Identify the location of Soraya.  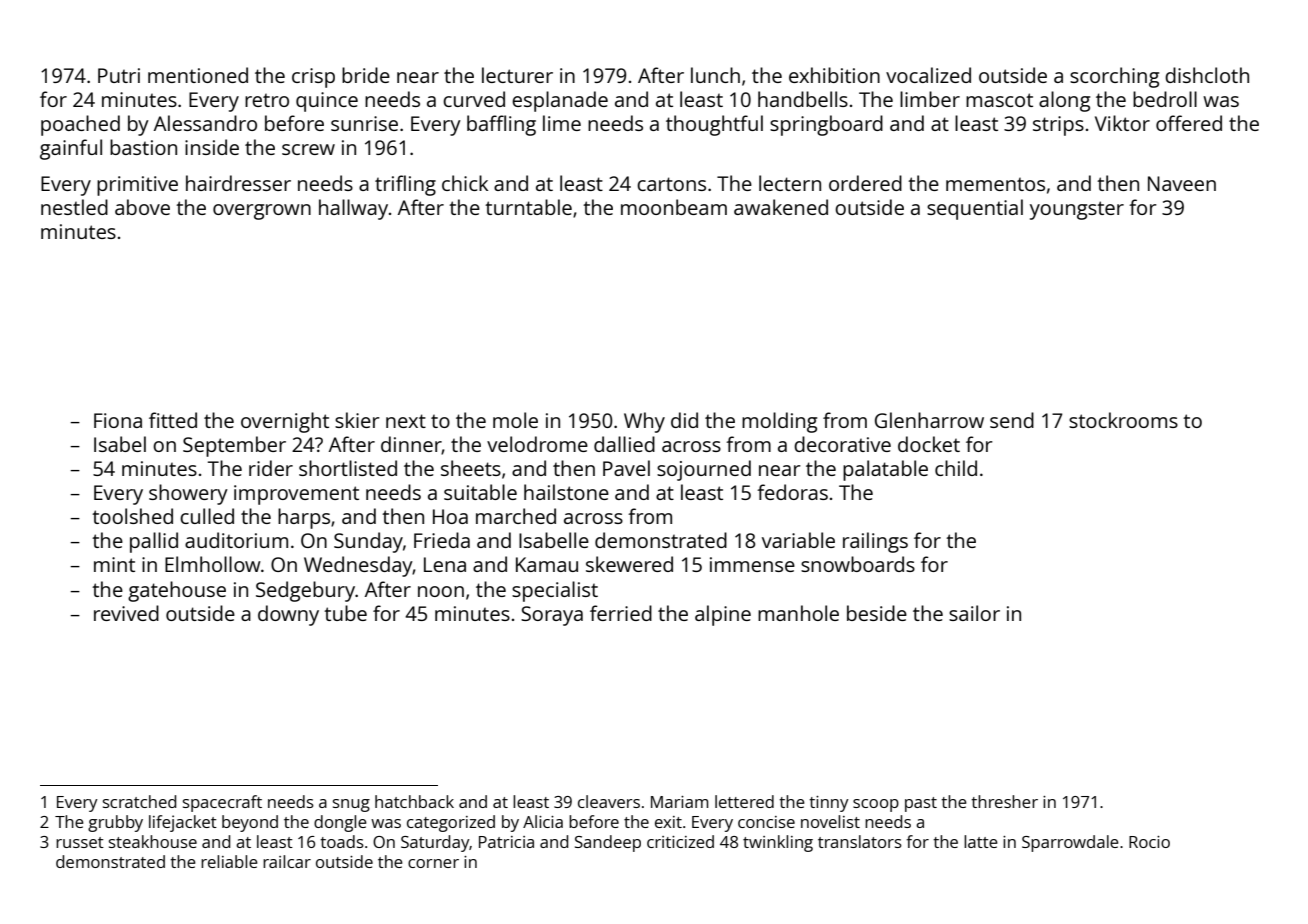
(552, 616).
